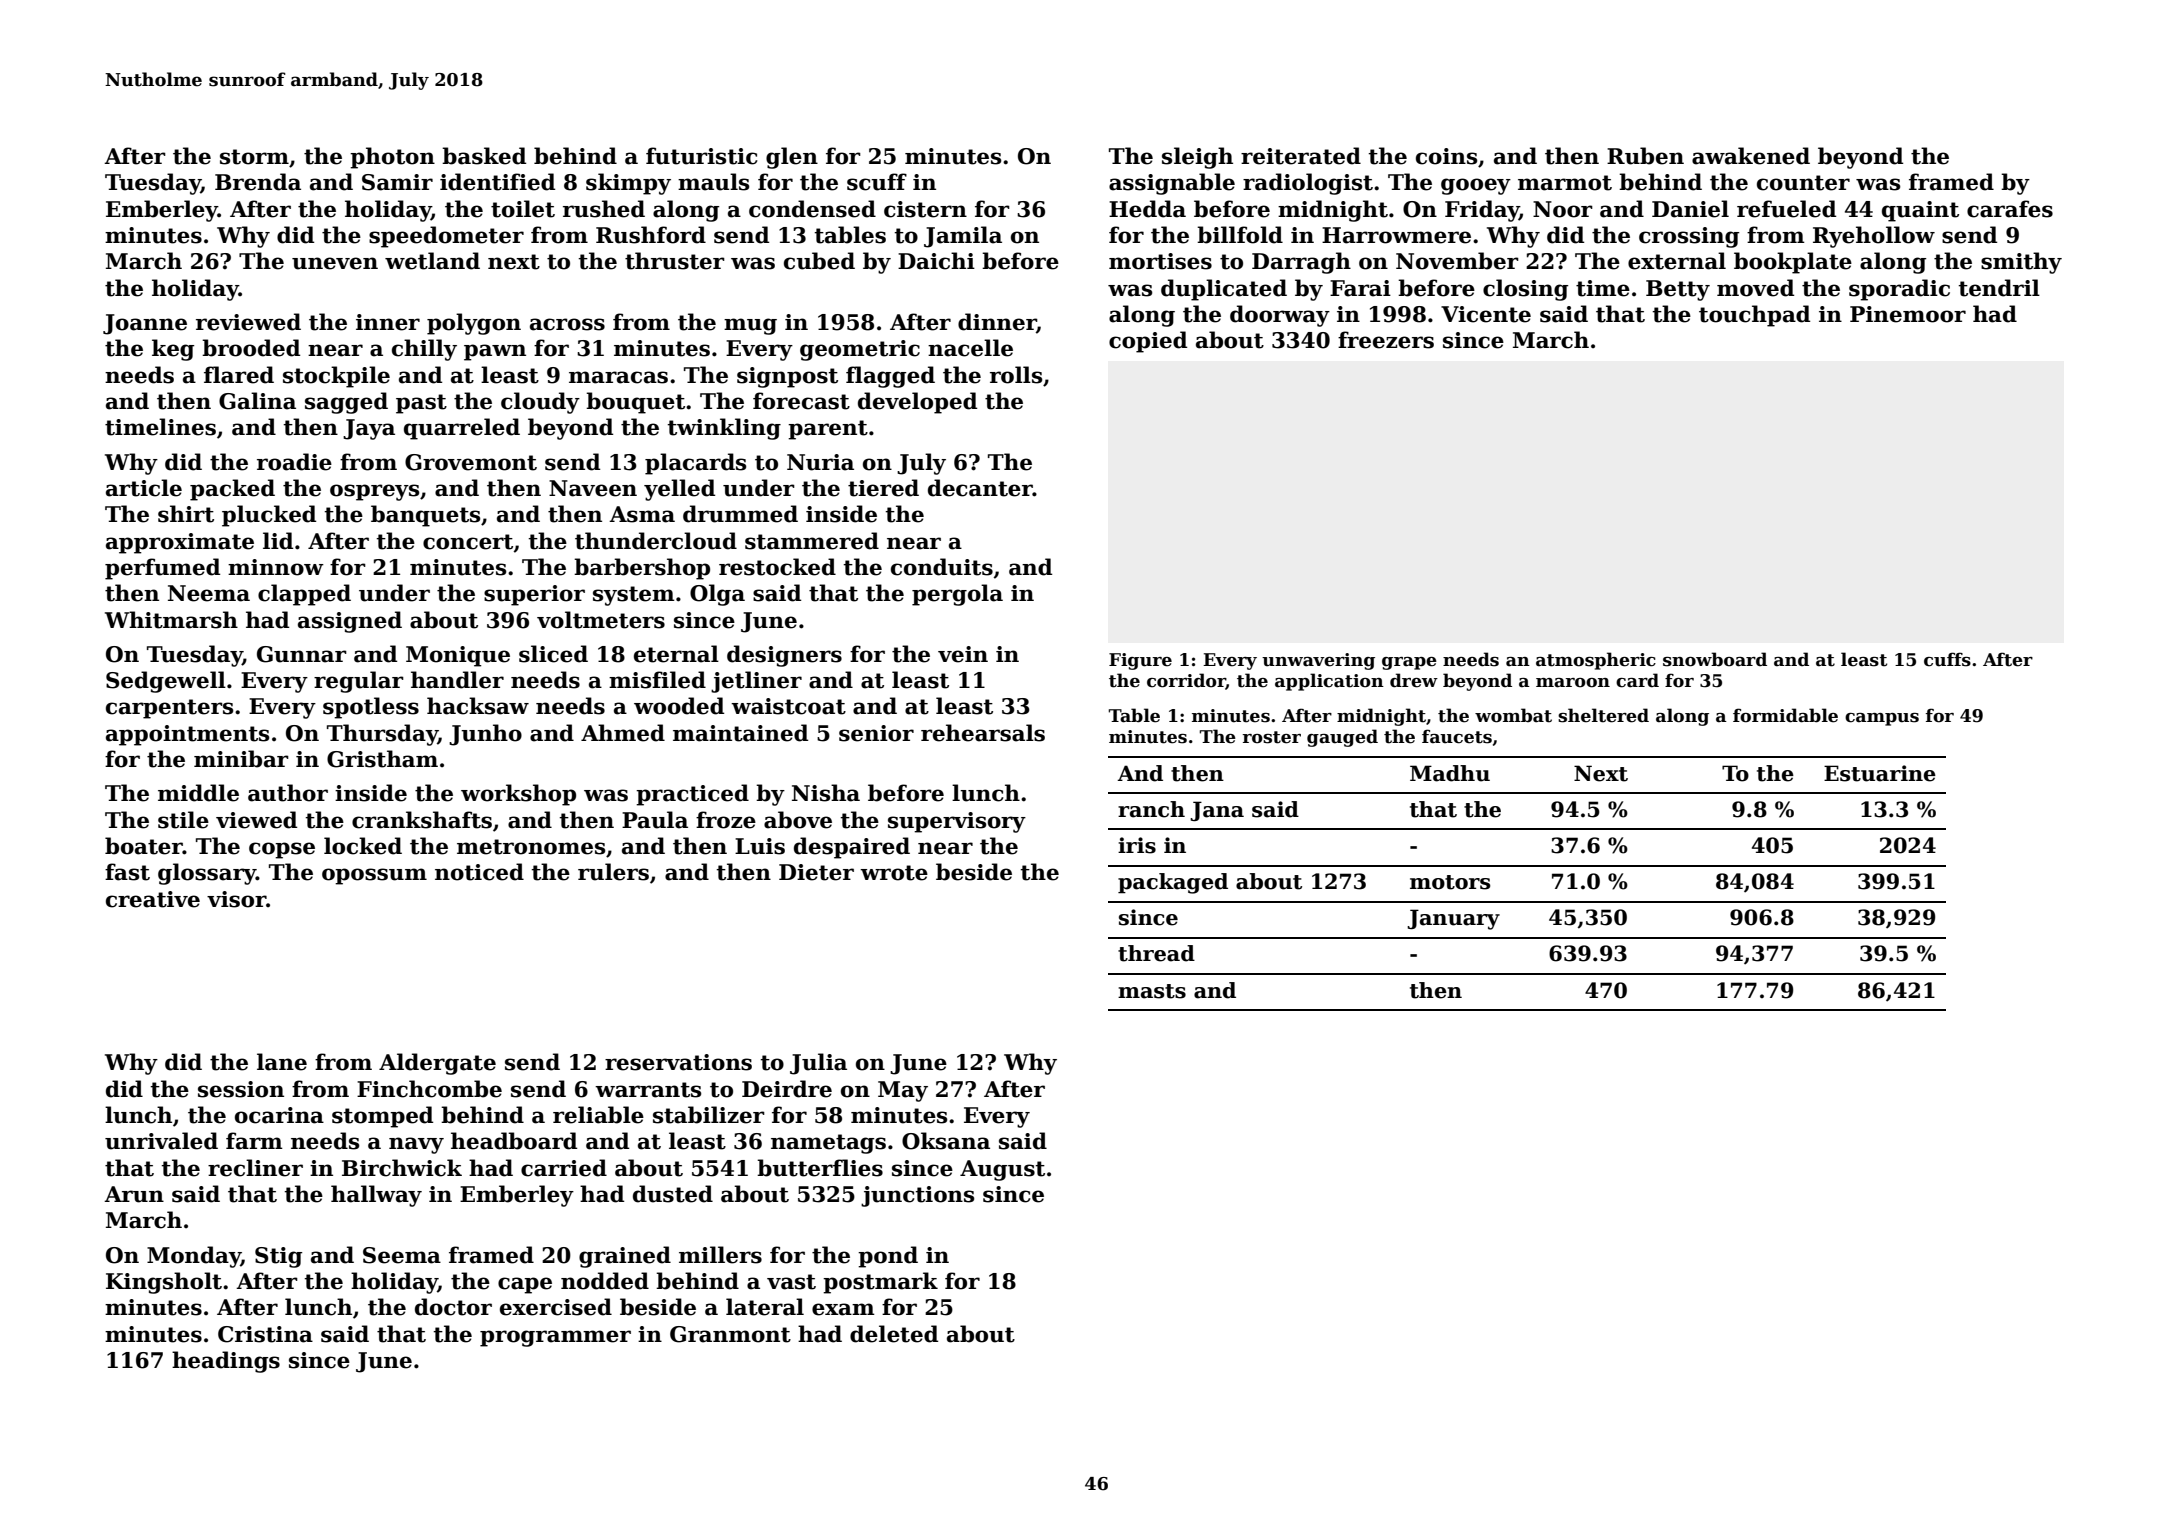 The width and height of the image is (2169, 1534). I want to click on opossum, so click(374, 876).
